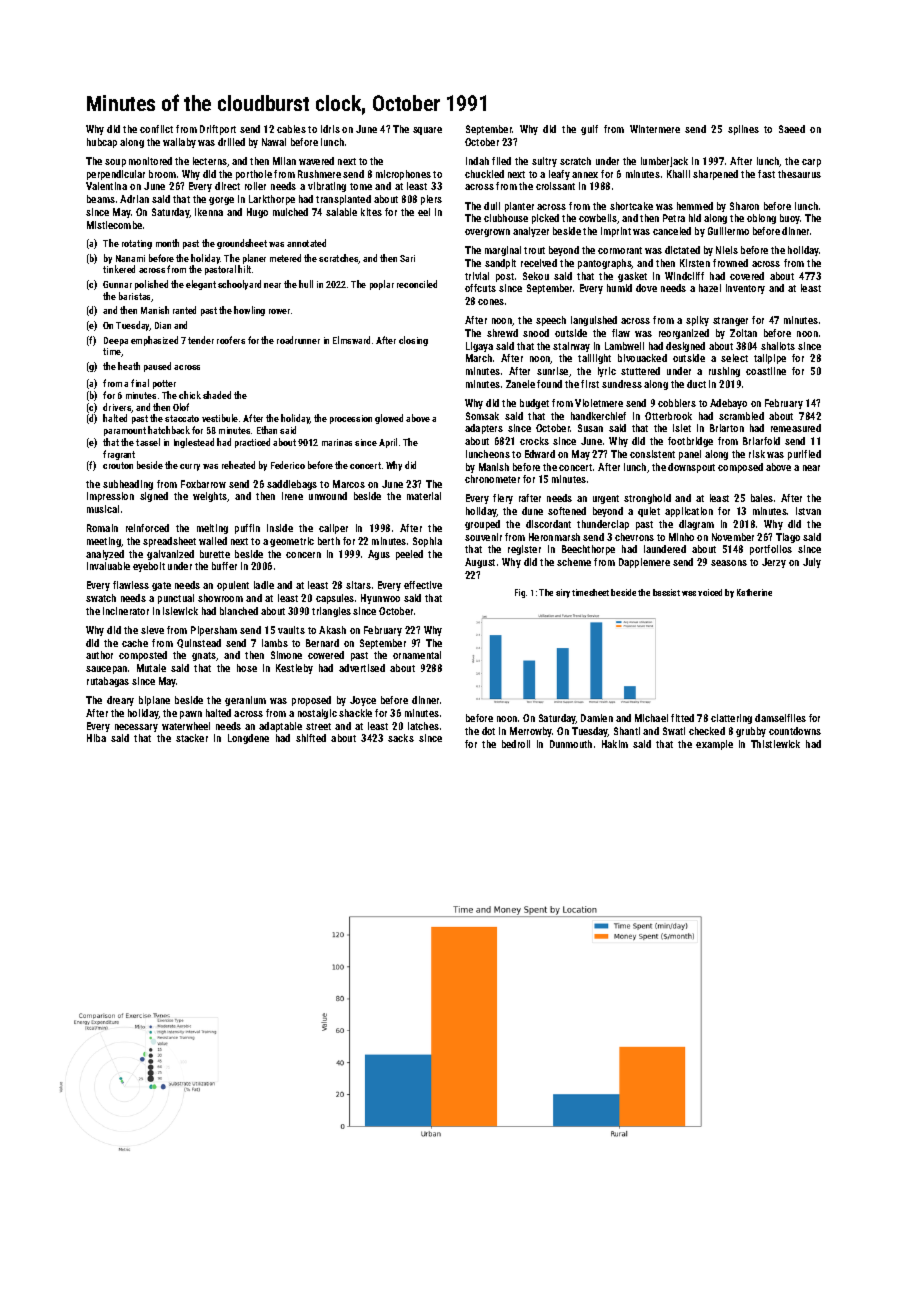 Image resolution: width=908 pixels, height=1316 pixels. Describe the element at coordinates (792, 129) in the document. I see `Saeed` at that location.
